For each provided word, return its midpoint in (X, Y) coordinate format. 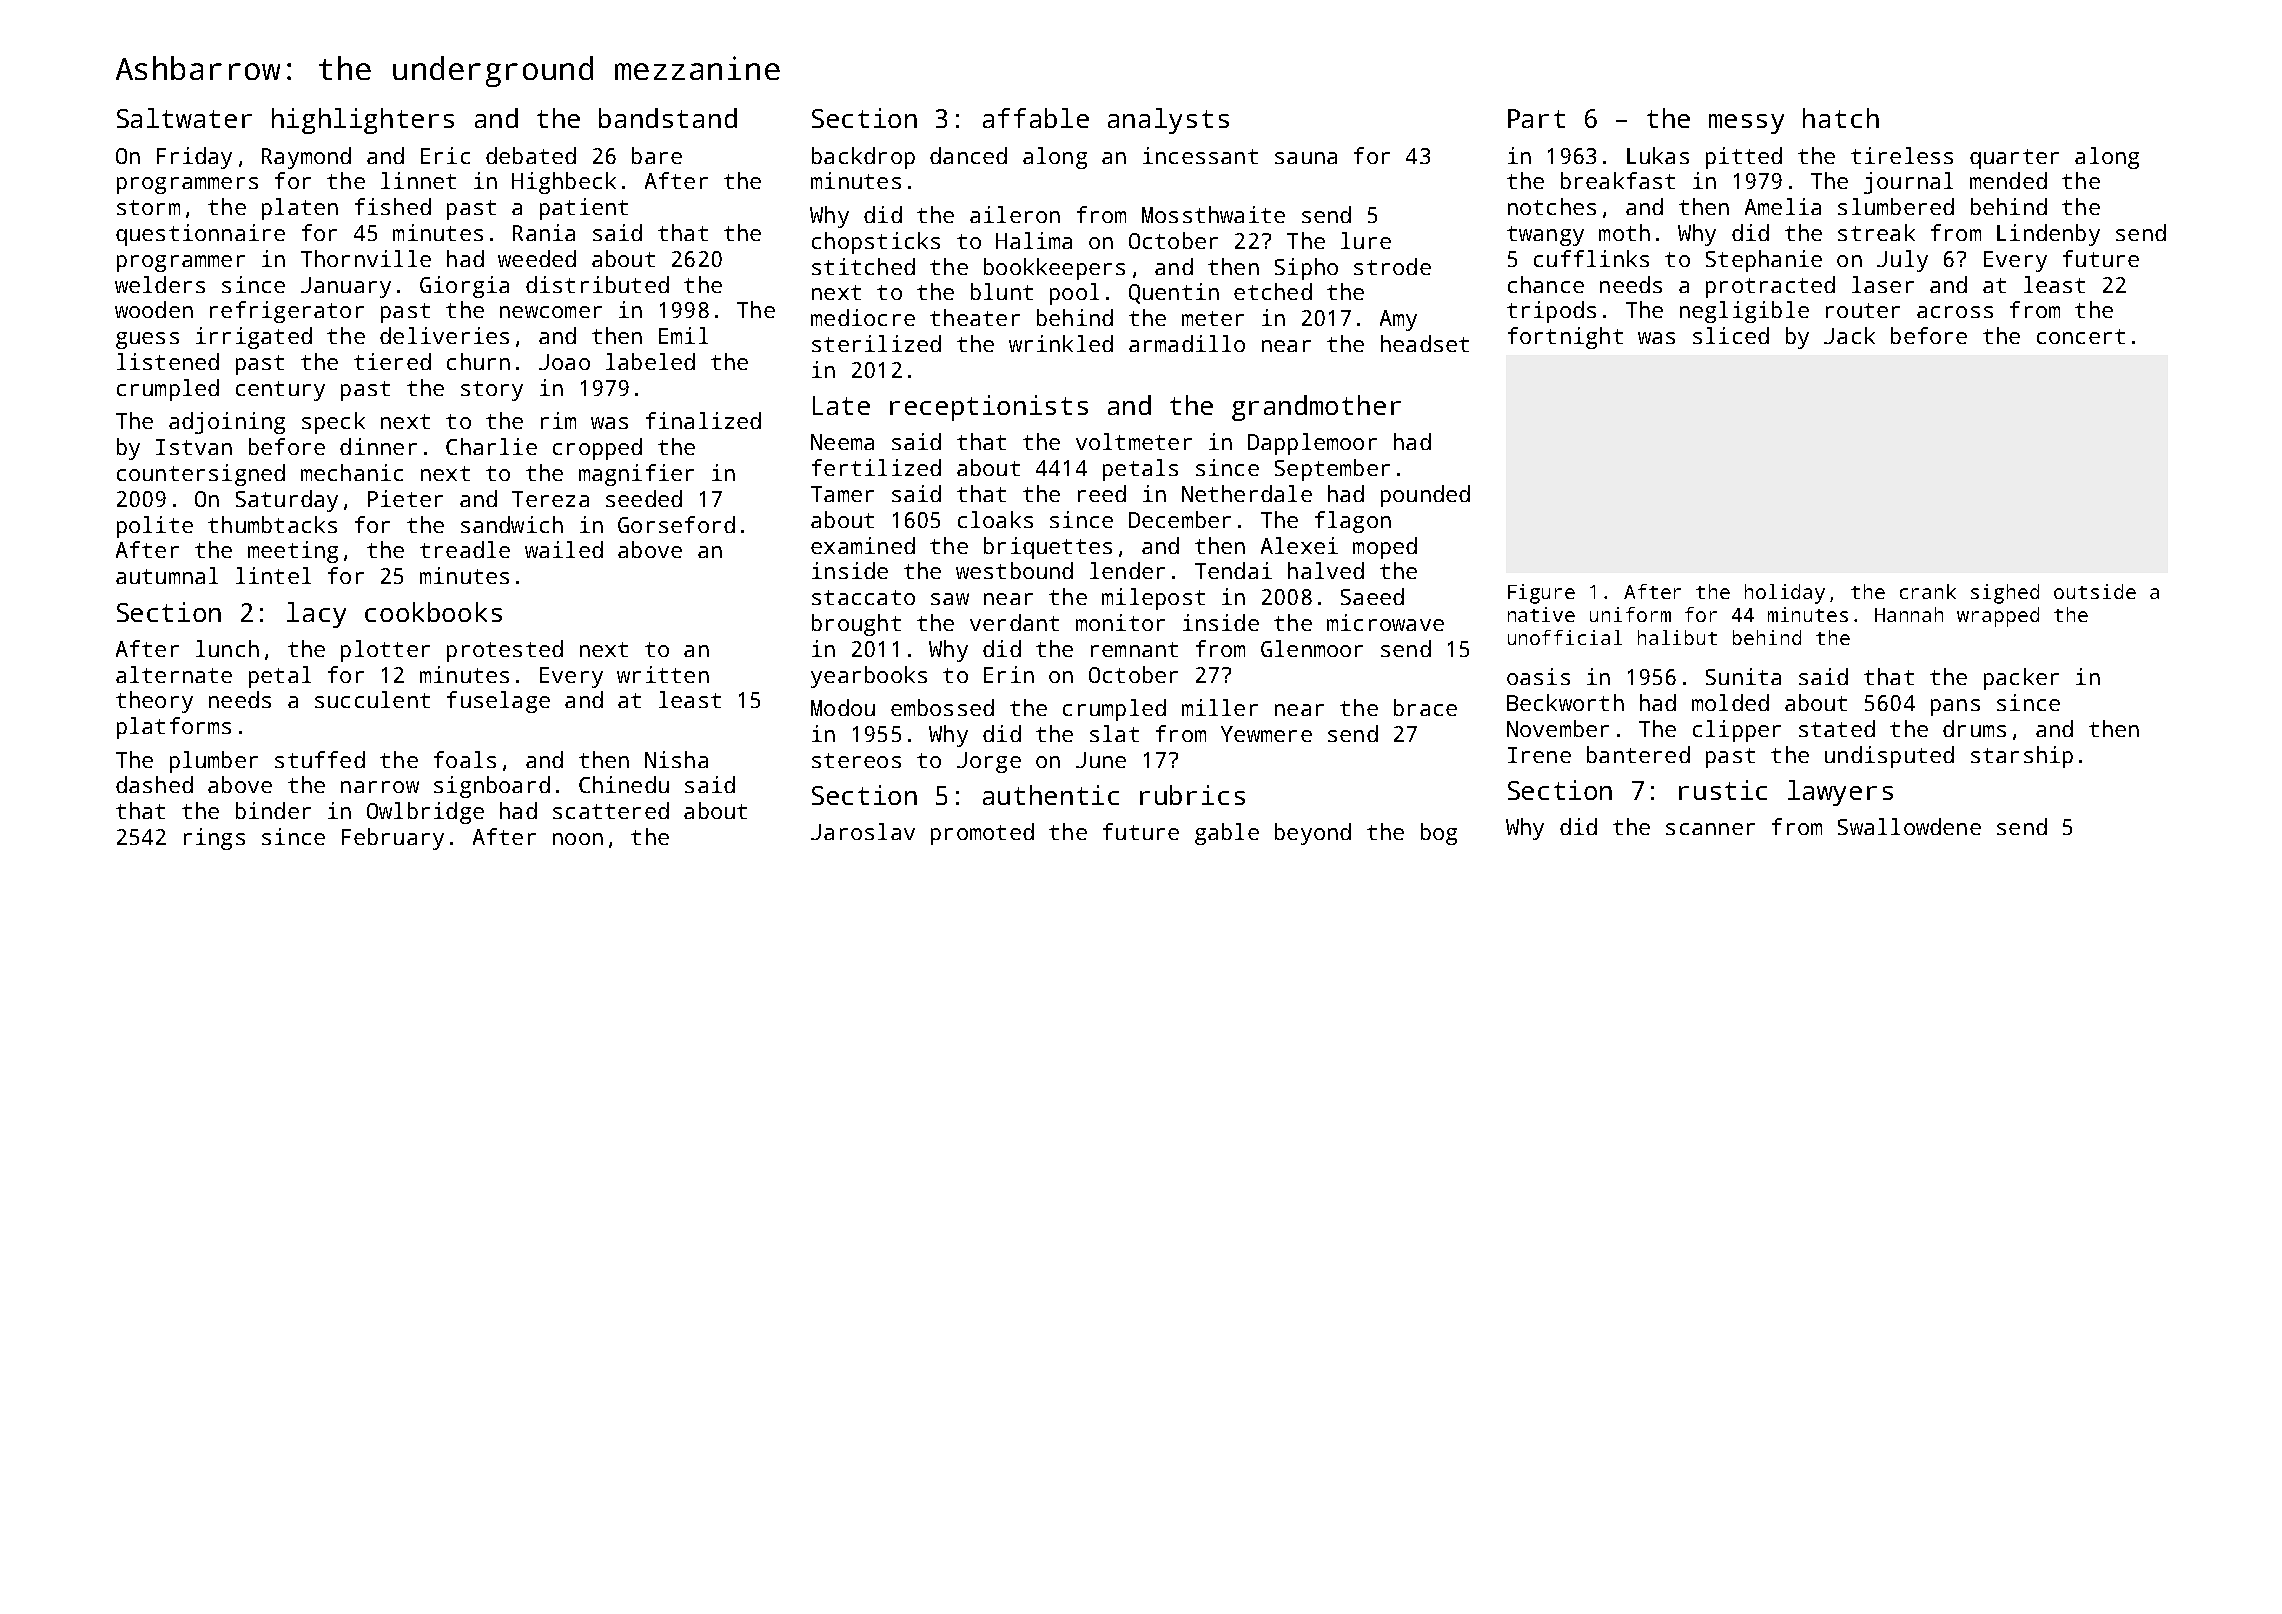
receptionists (989, 408)
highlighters (363, 121)
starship (2022, 757)
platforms (174, 728)
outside (2095, 591)
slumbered (1896, 206)
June (1101, 760)
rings (214, 839)
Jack (1849, 335)
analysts (1168, 121)
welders (160, 284)
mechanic (352, 472)
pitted (1744, 158)
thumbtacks (272, 524)
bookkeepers (1054, 269)
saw (950, 599)
